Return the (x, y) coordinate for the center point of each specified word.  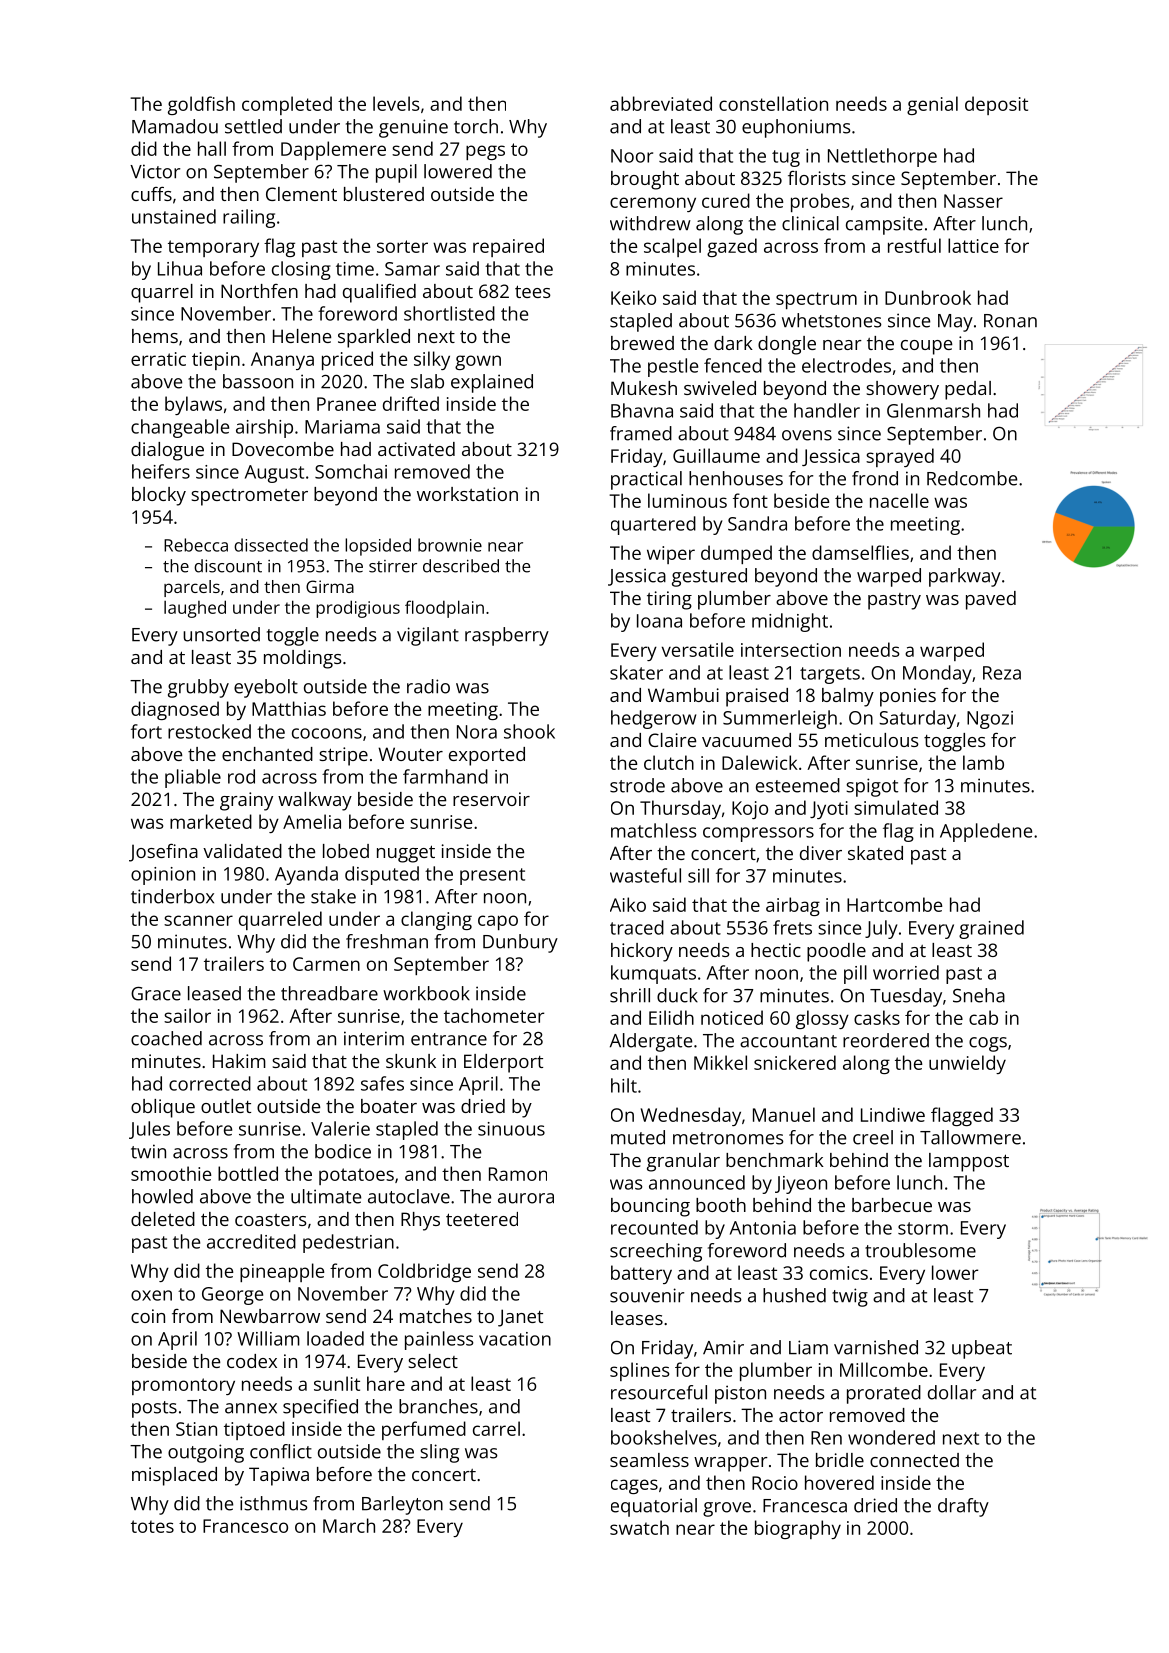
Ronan (1010, 321)
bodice (343, 1151)
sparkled (374, 338)
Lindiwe (893, 1114)
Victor (155, 171)
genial (932, 105)
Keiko (633, 297)
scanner (198, 920)
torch (476, 126)
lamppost (969, 1162)
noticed (732, 1017)
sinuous (511, 1129)
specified (320, 1408)
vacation (515, 1339)
